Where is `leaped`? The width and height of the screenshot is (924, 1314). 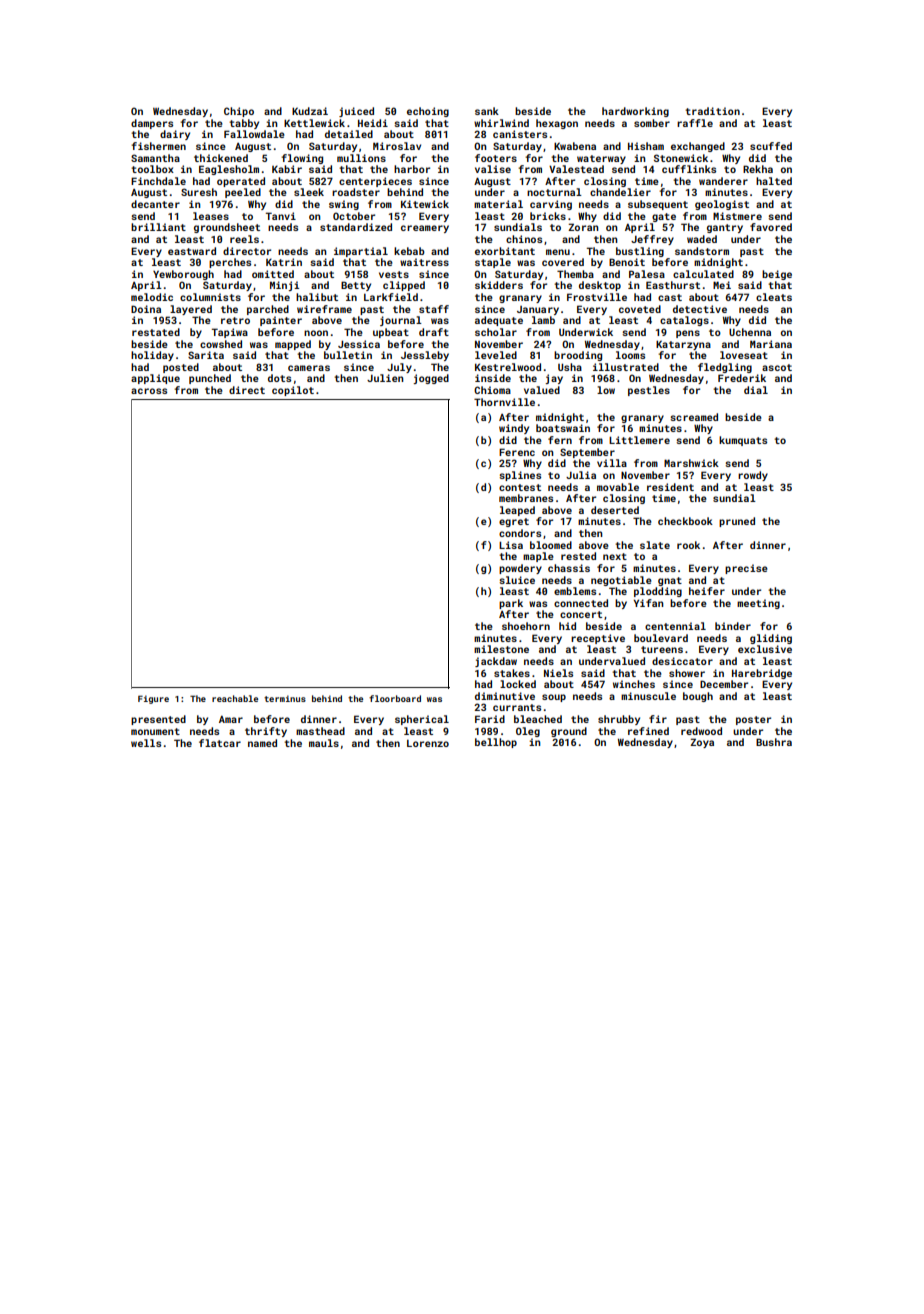
leaped is located at coordinates (517, 511).
